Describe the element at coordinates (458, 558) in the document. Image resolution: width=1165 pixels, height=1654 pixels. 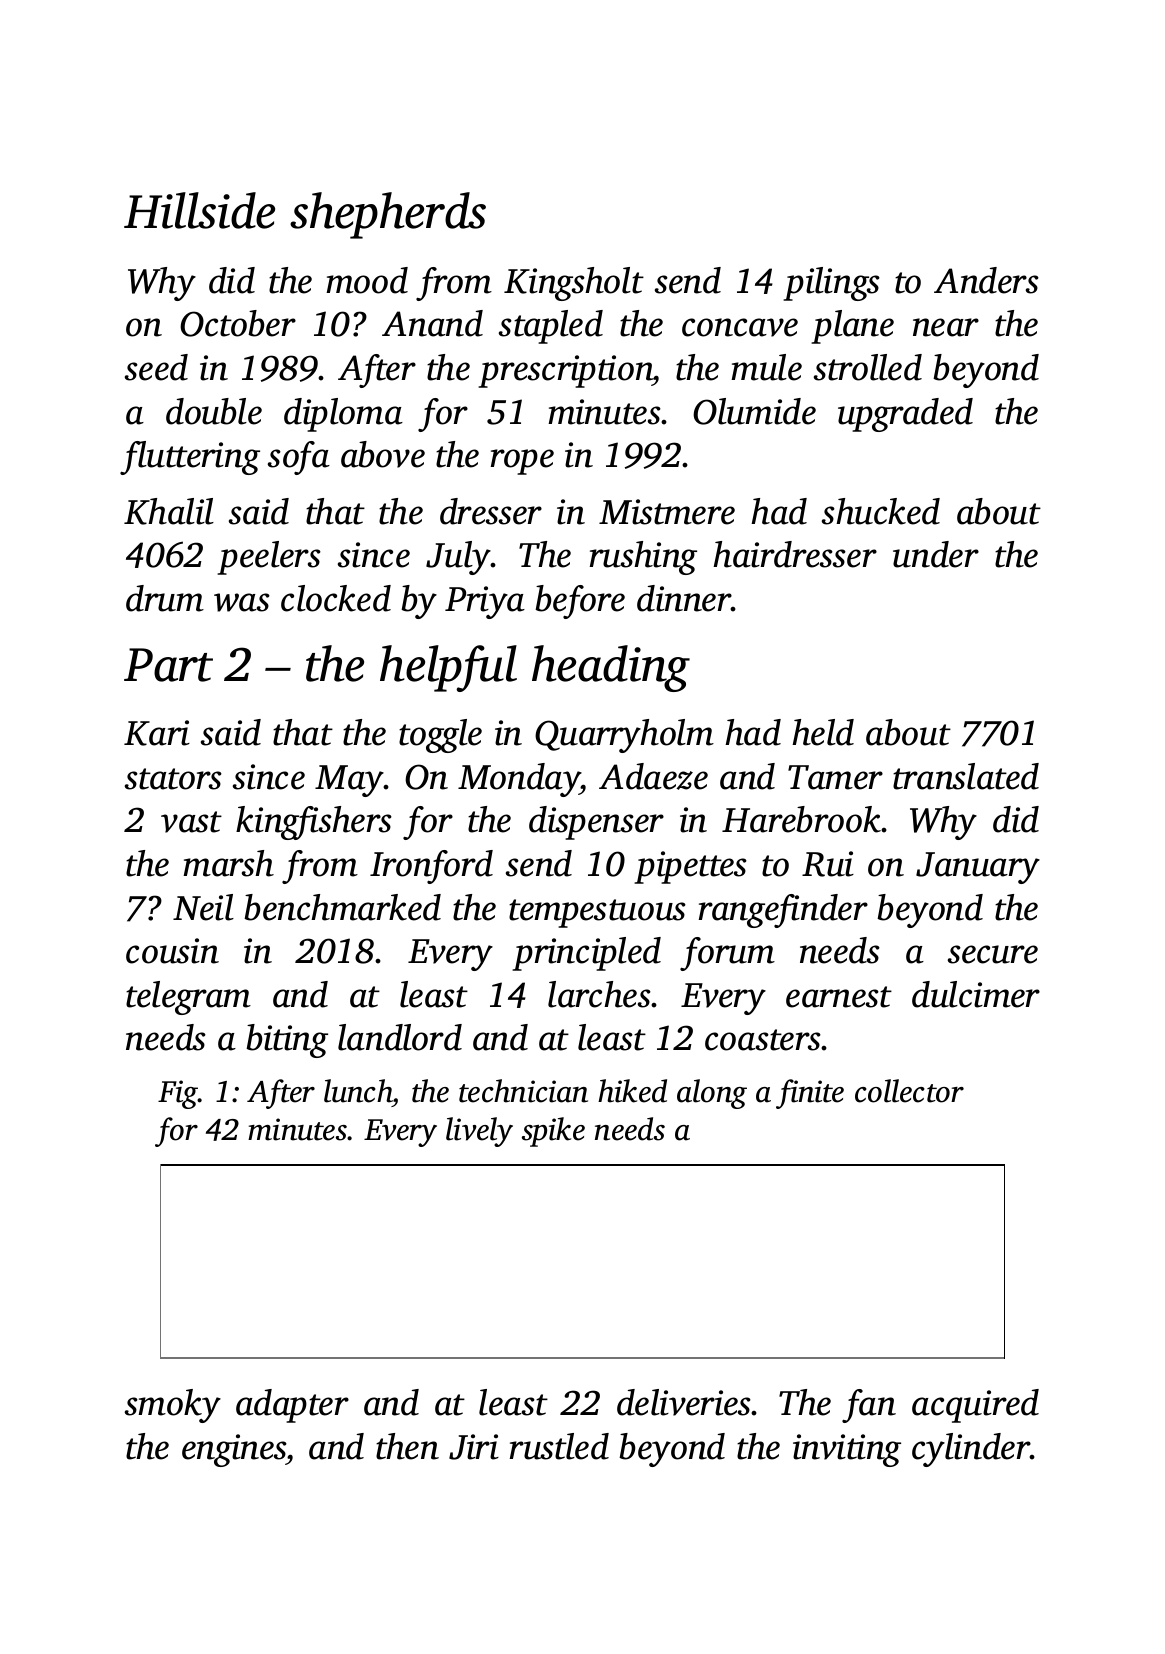
I see `July` at that location.
